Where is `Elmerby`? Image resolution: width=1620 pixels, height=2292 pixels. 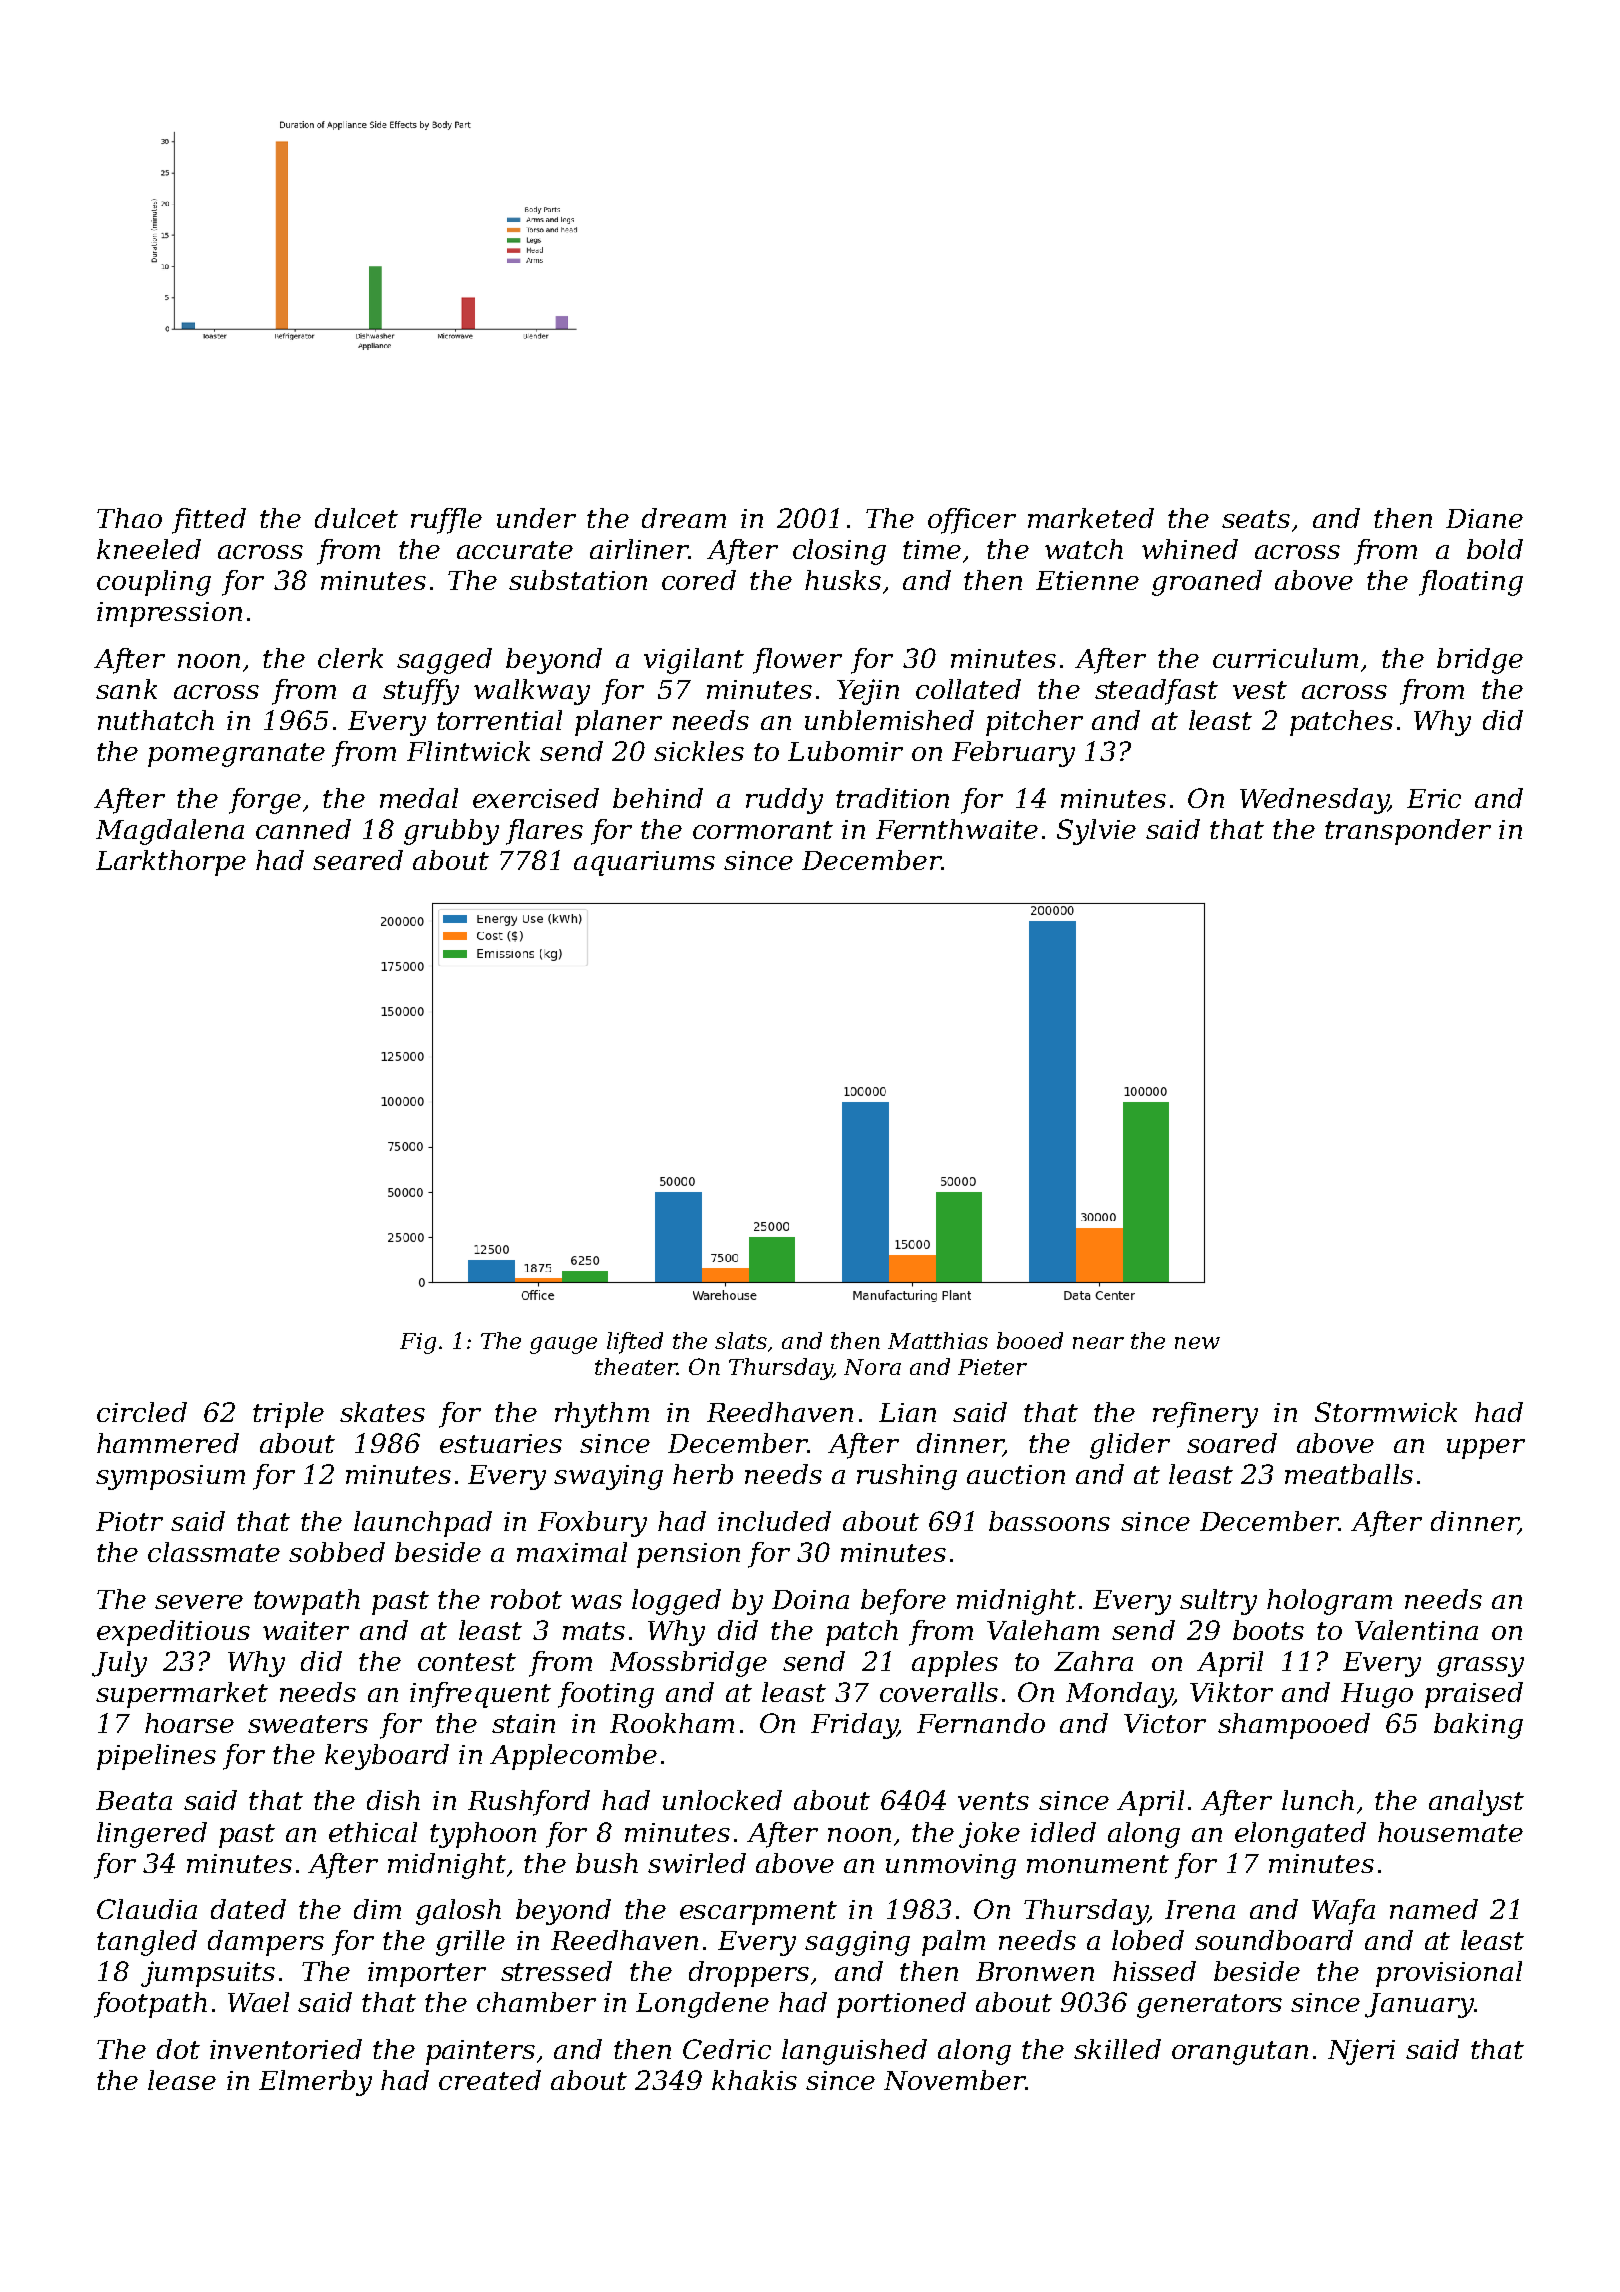 Elmerby is located at coordinates (315, 2083).
